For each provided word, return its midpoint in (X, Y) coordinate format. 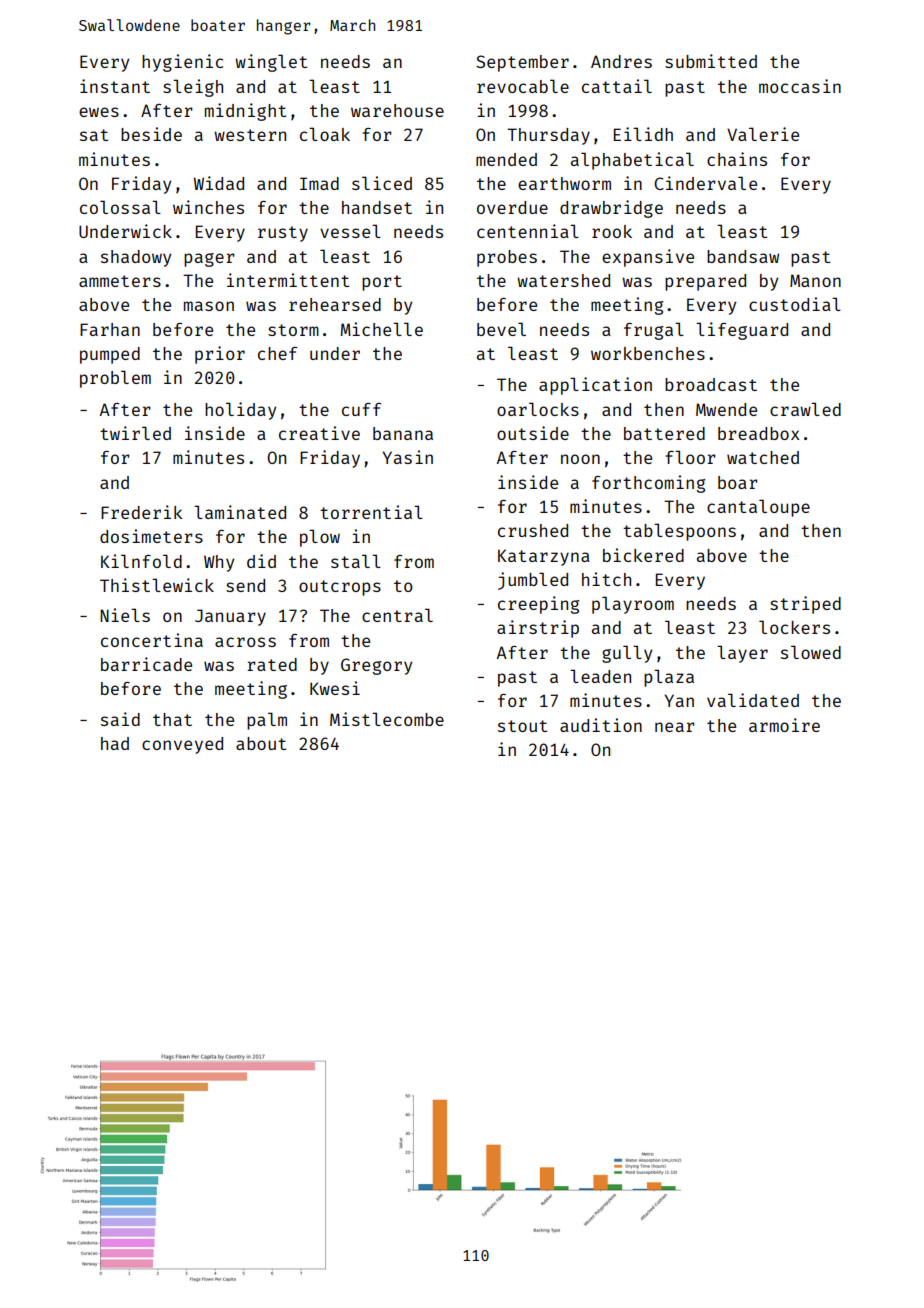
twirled (135, 433)
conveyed (182, 745)
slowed (811, 652)
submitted (711, 61)
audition (601, 725)
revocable (523, 86)
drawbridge (611, 209)
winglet (271, 63)
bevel (501, 329)
